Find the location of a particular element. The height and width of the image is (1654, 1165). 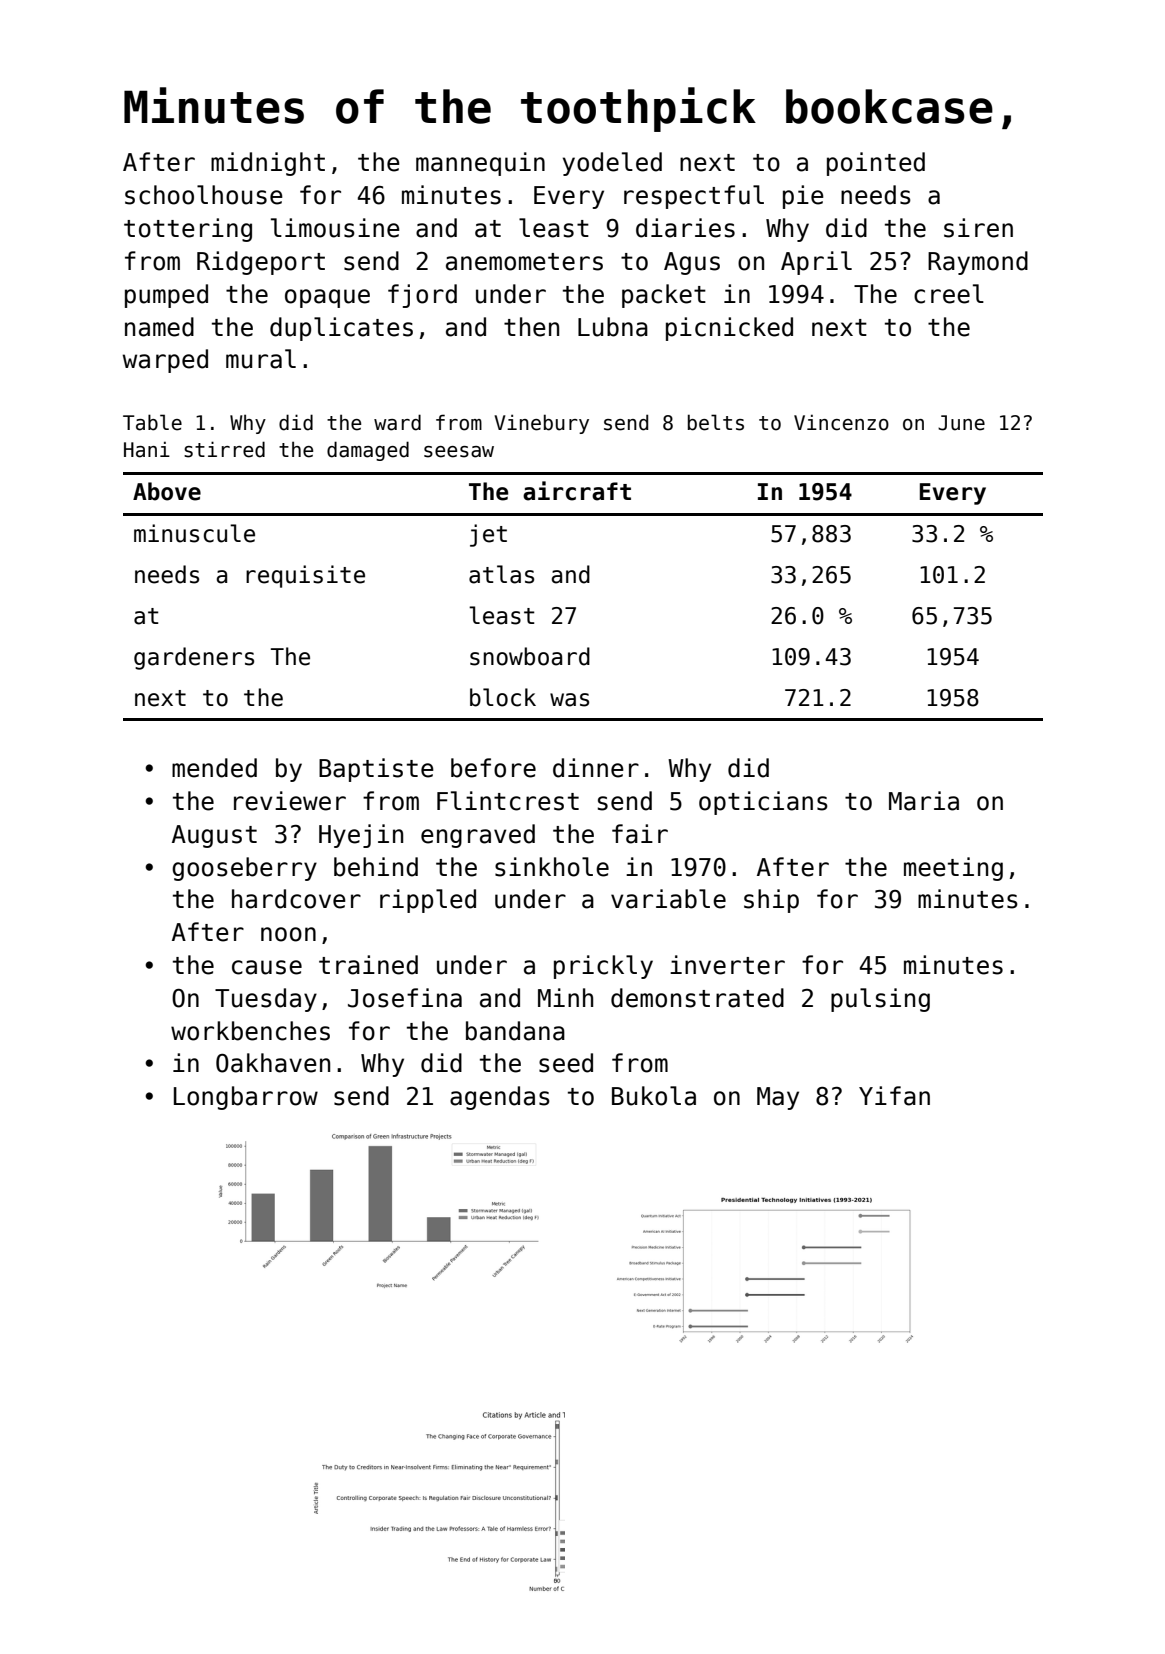

Bukola is located at coordinates (654, 1096).
